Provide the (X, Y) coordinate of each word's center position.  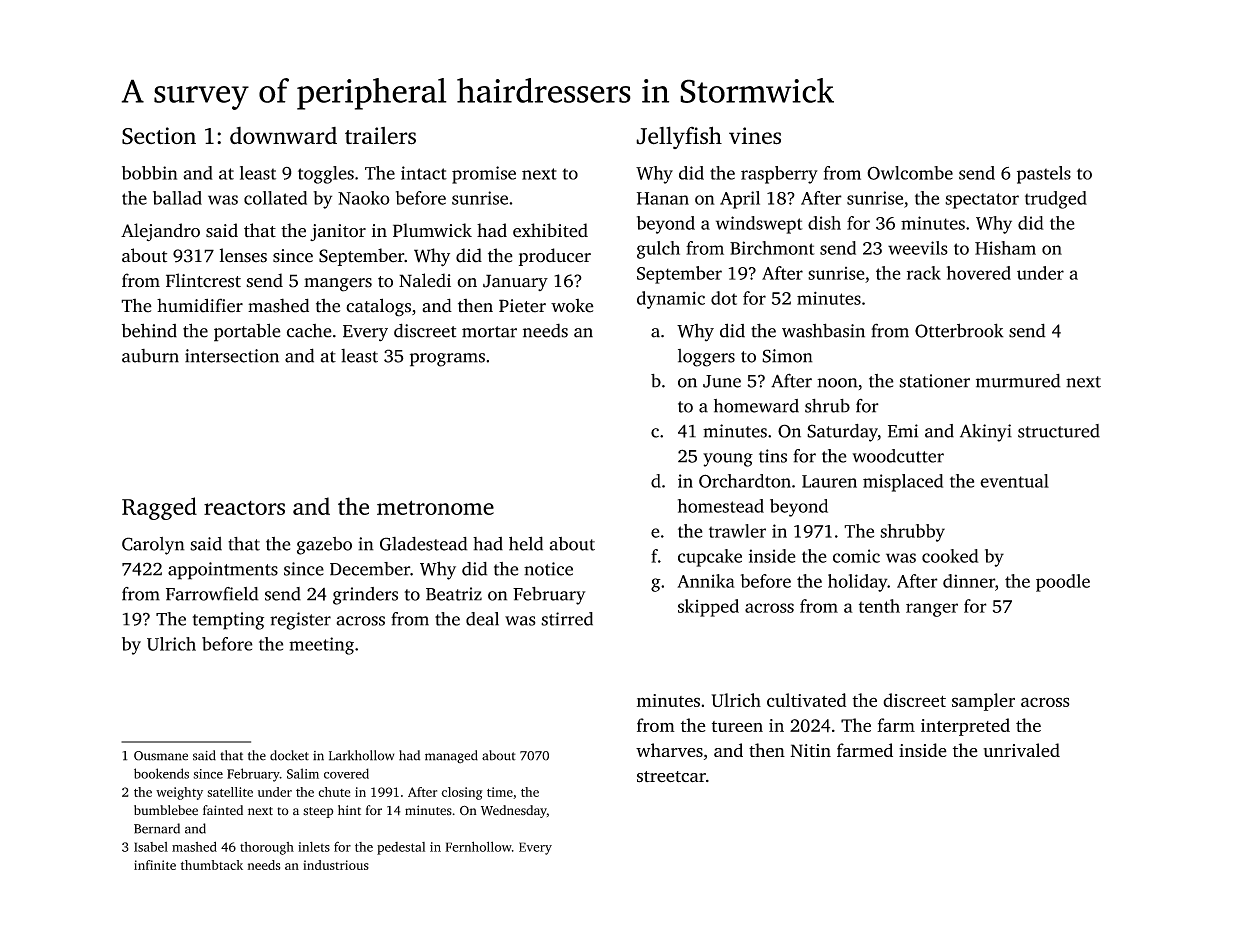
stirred (567, 619)
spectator (982, 201)
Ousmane (161, 756)
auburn (150, 356)
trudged (1056, 200)
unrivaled (1021, 750)
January (515, 282)
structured (1059, 431)
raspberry (779, 175)
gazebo (324, 546)
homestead (721, 506)
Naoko (364, 198)
